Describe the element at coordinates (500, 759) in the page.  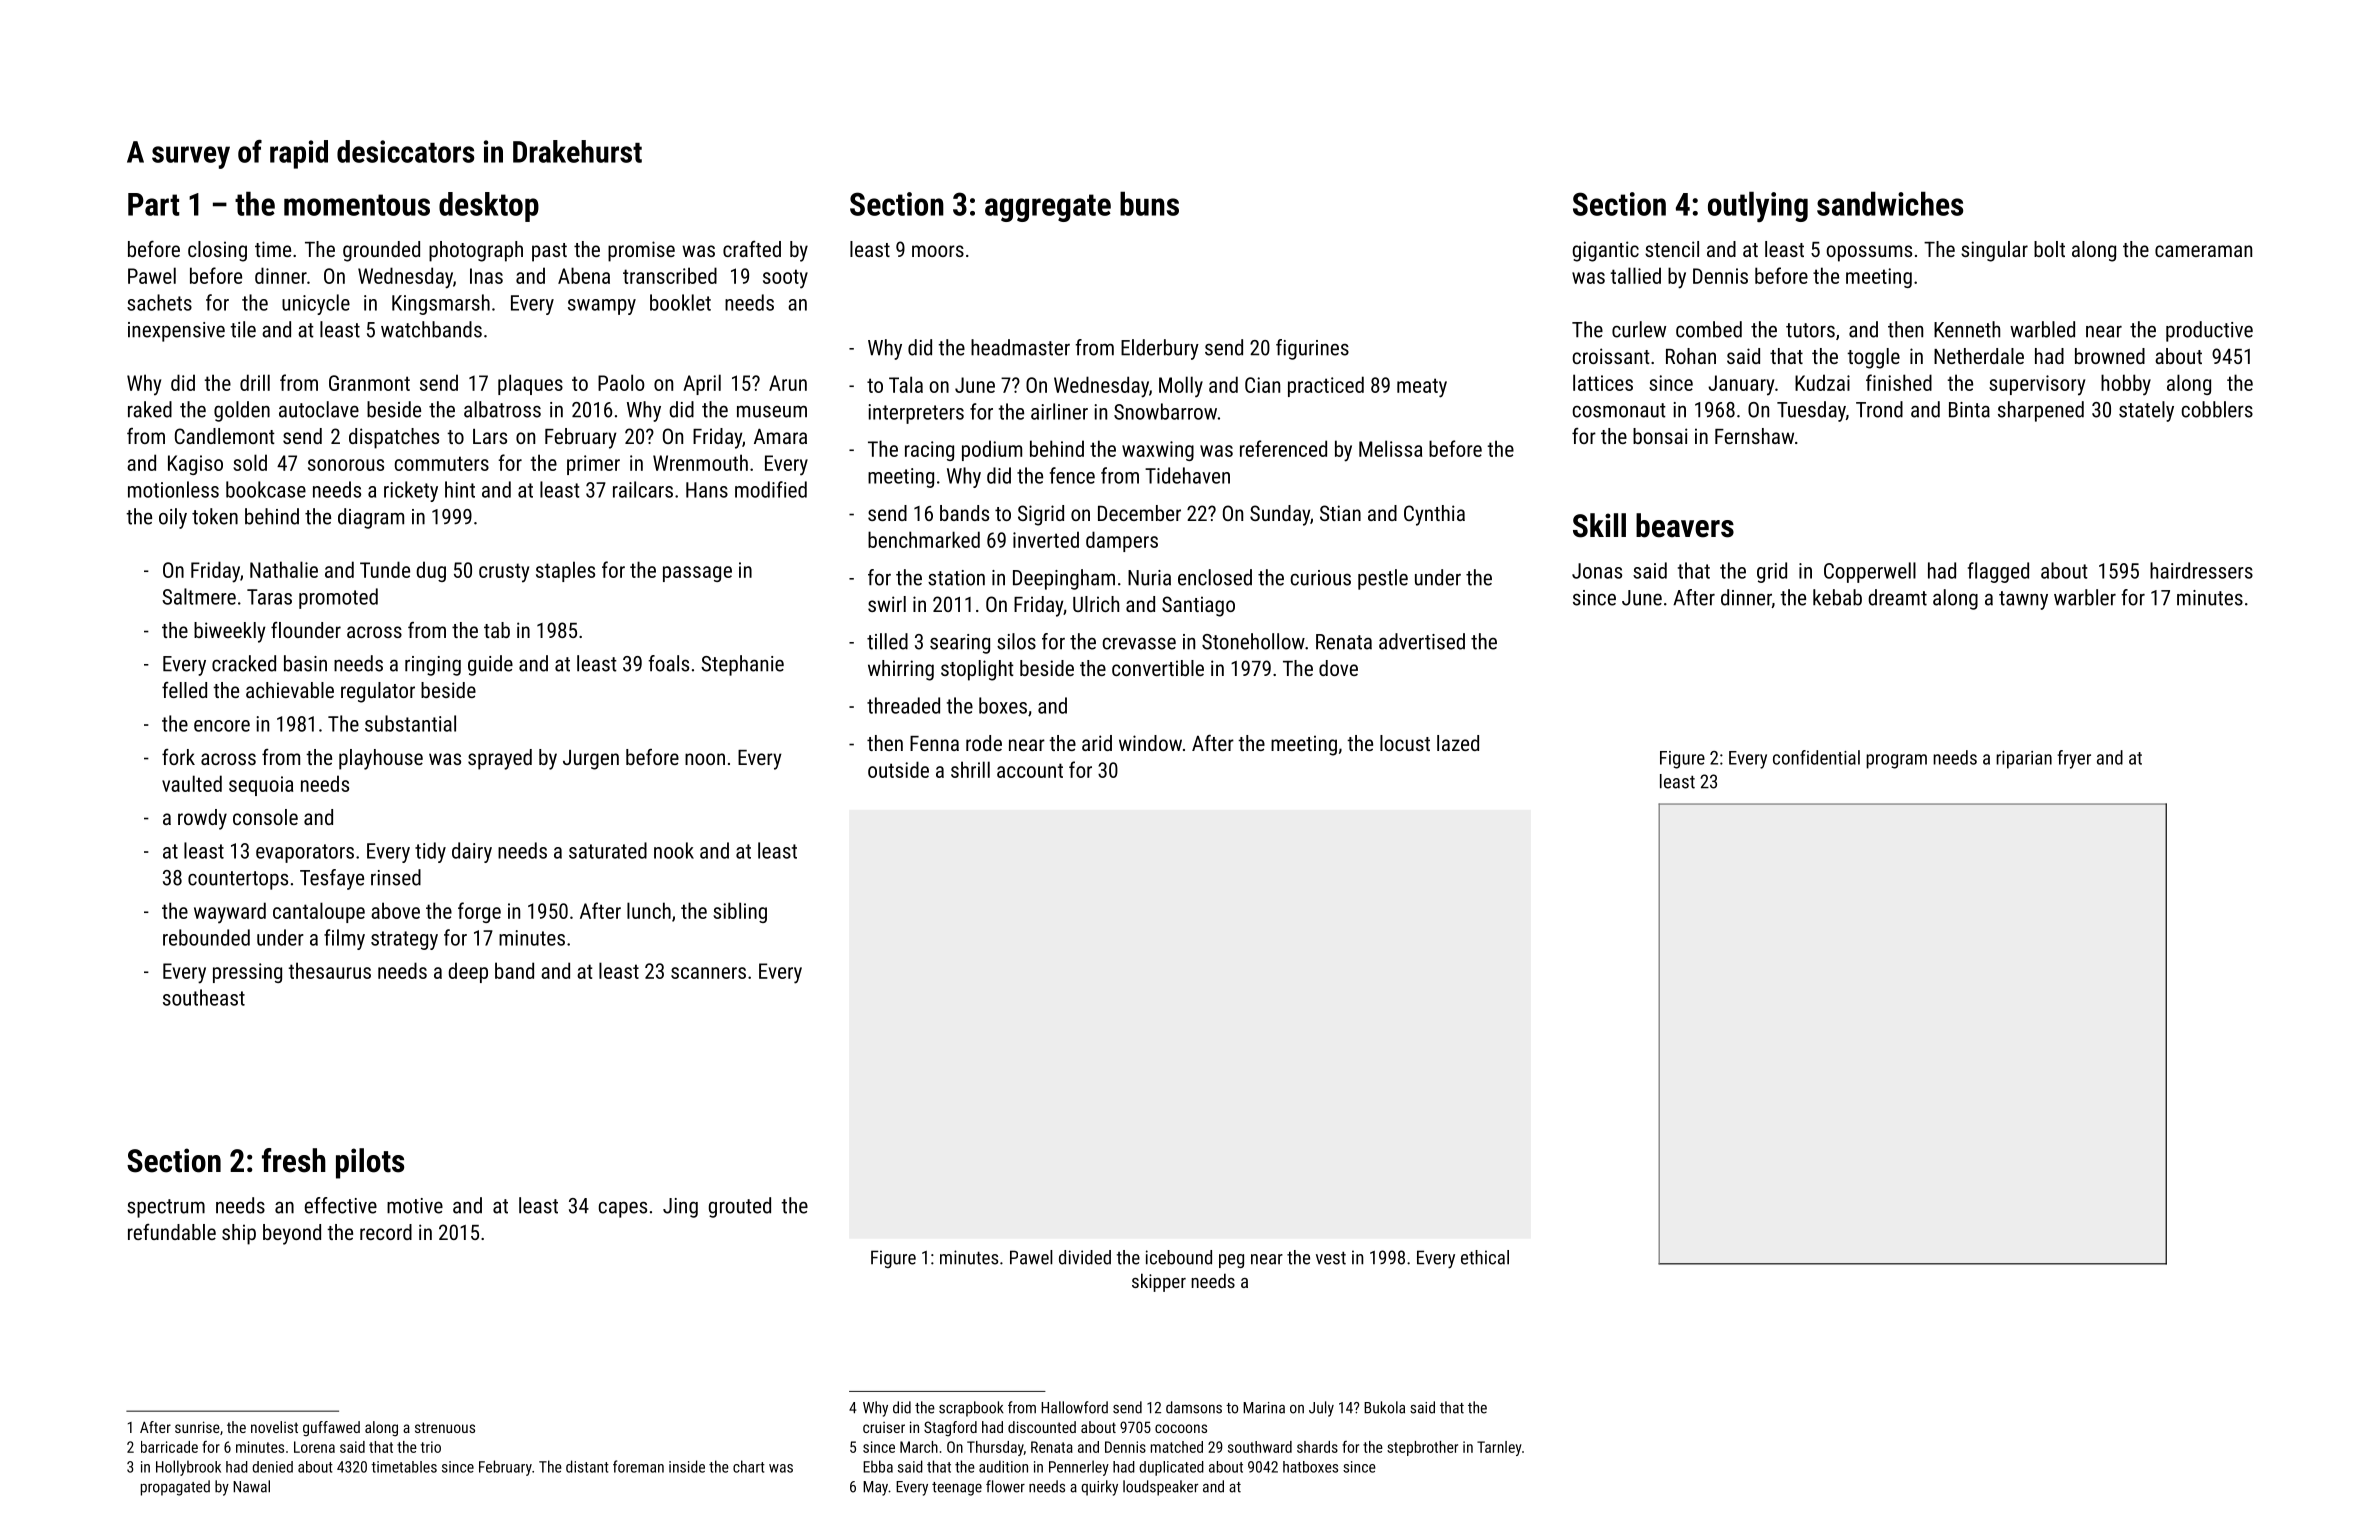
I see `sprayed` at that location.
